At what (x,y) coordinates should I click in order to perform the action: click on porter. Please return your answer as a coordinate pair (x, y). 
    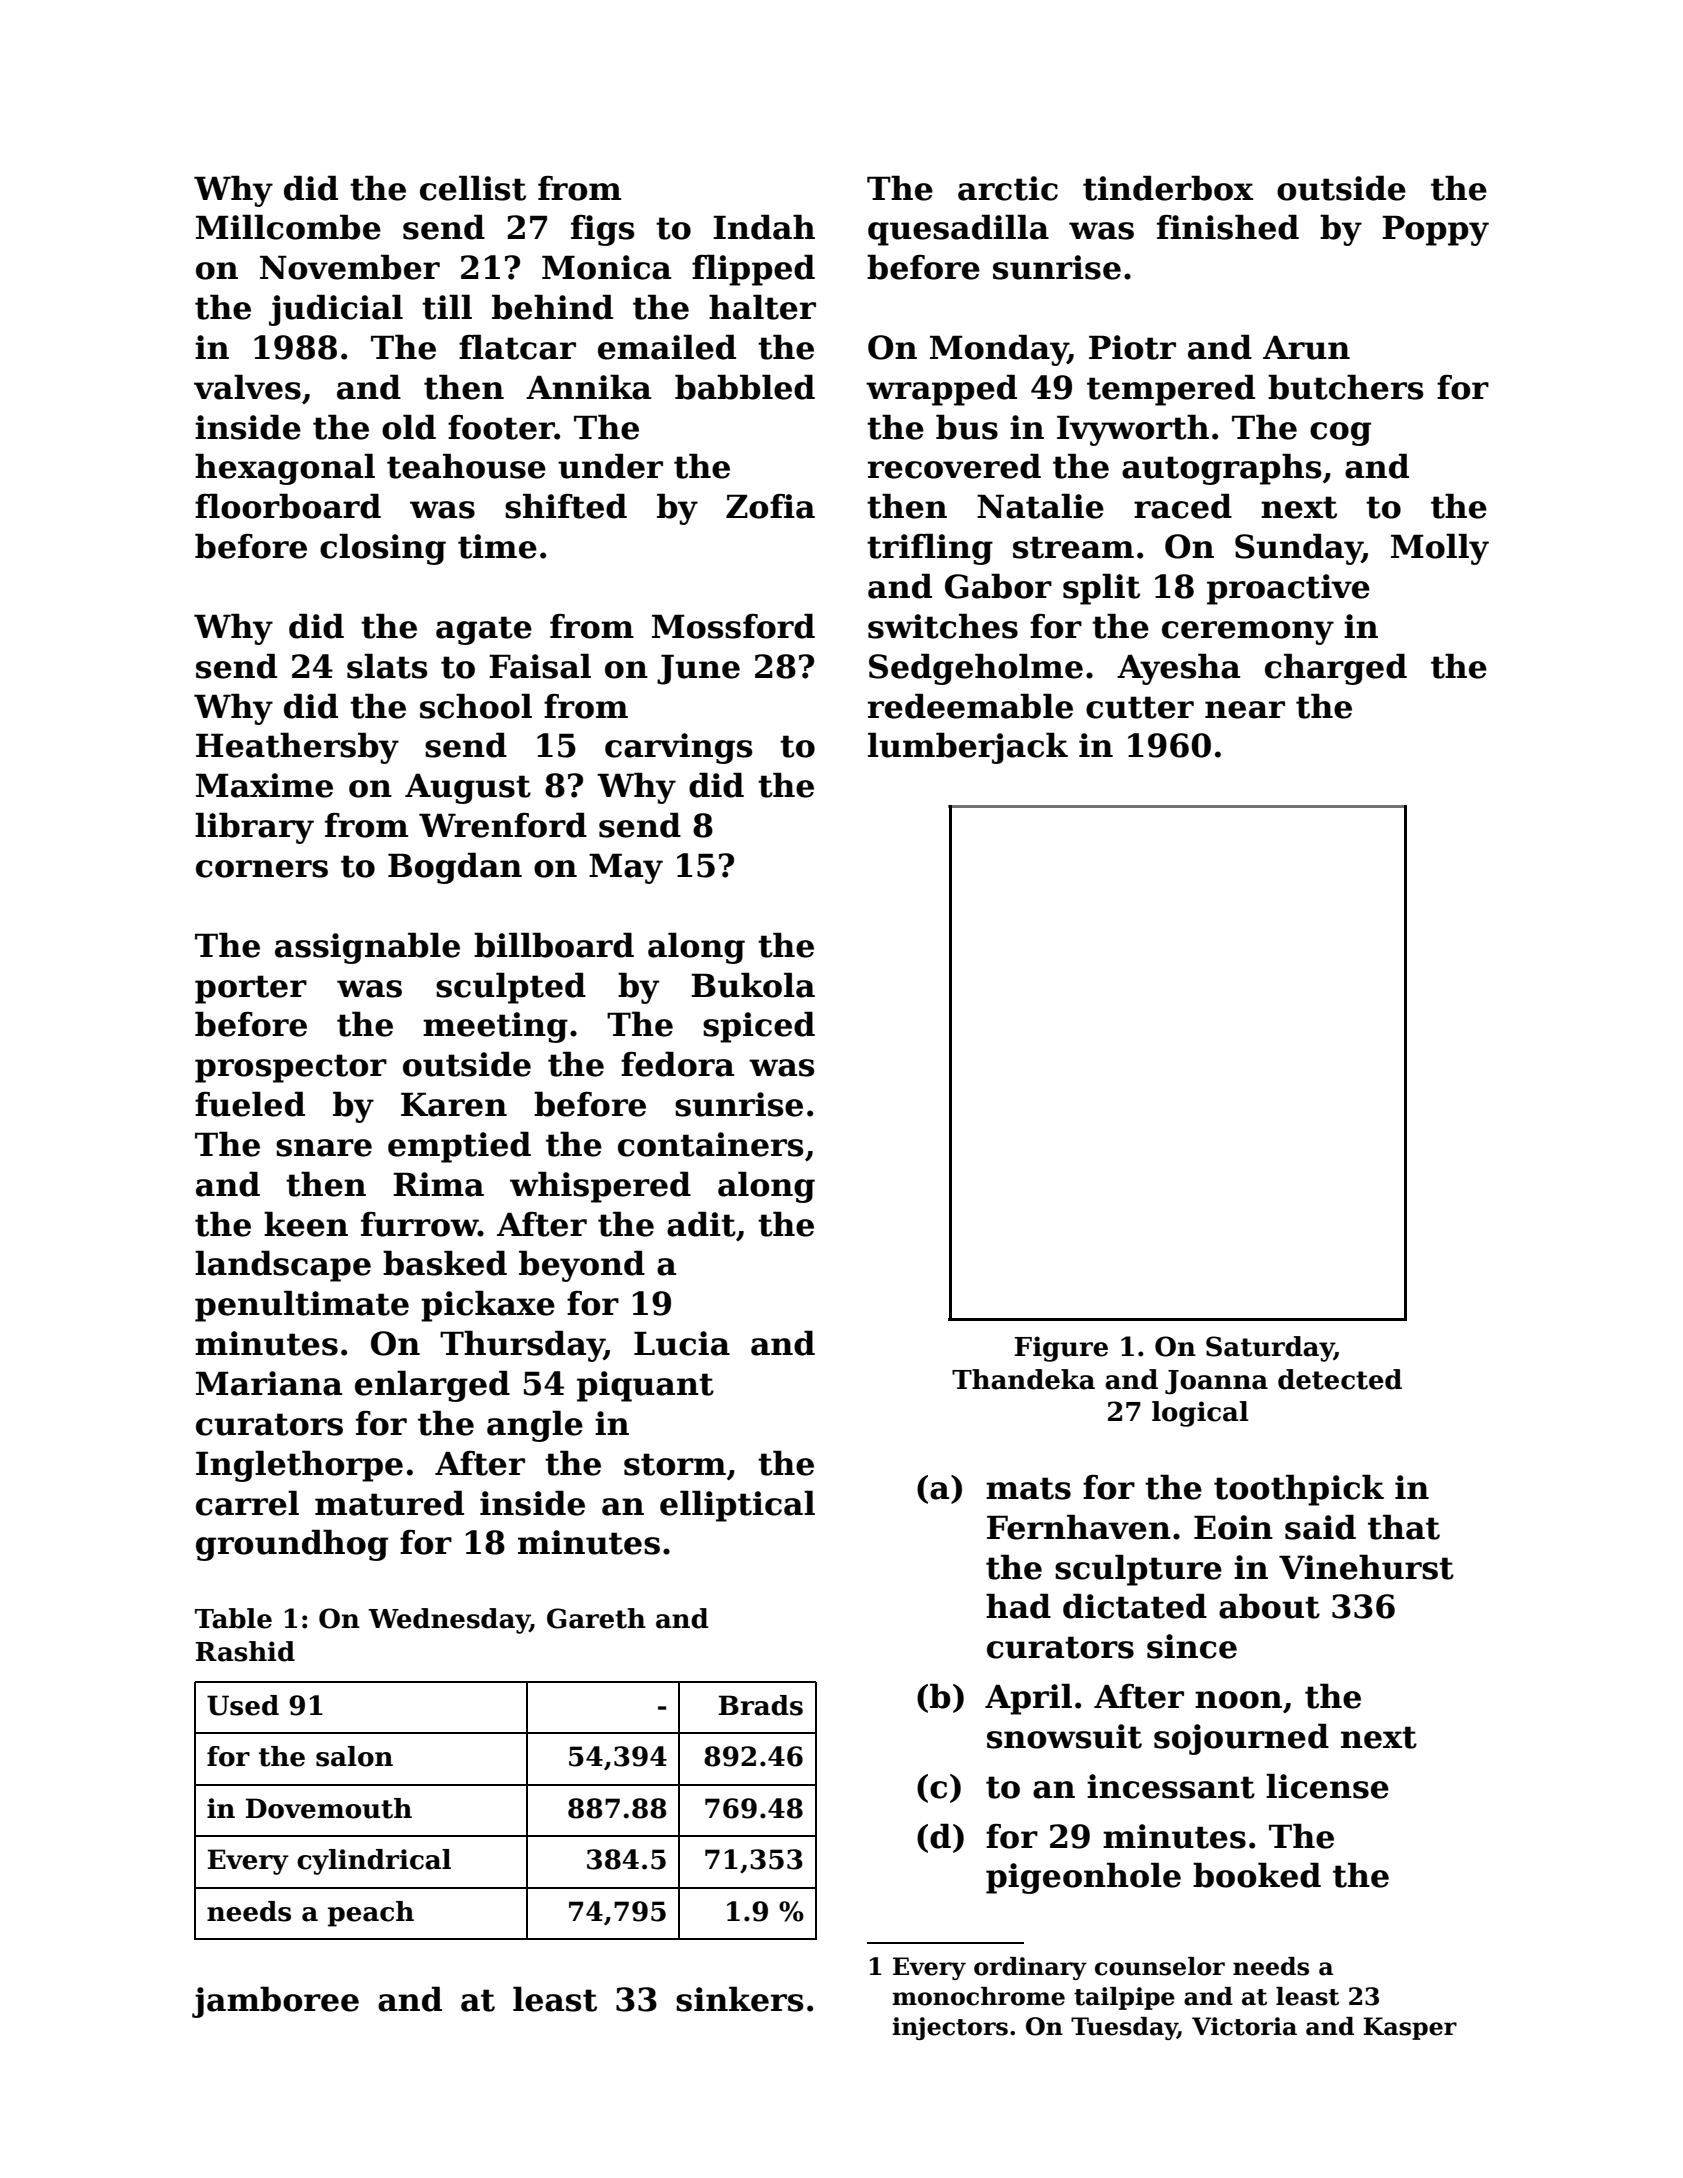
    Looking at the image, I should click on (251, 989).
